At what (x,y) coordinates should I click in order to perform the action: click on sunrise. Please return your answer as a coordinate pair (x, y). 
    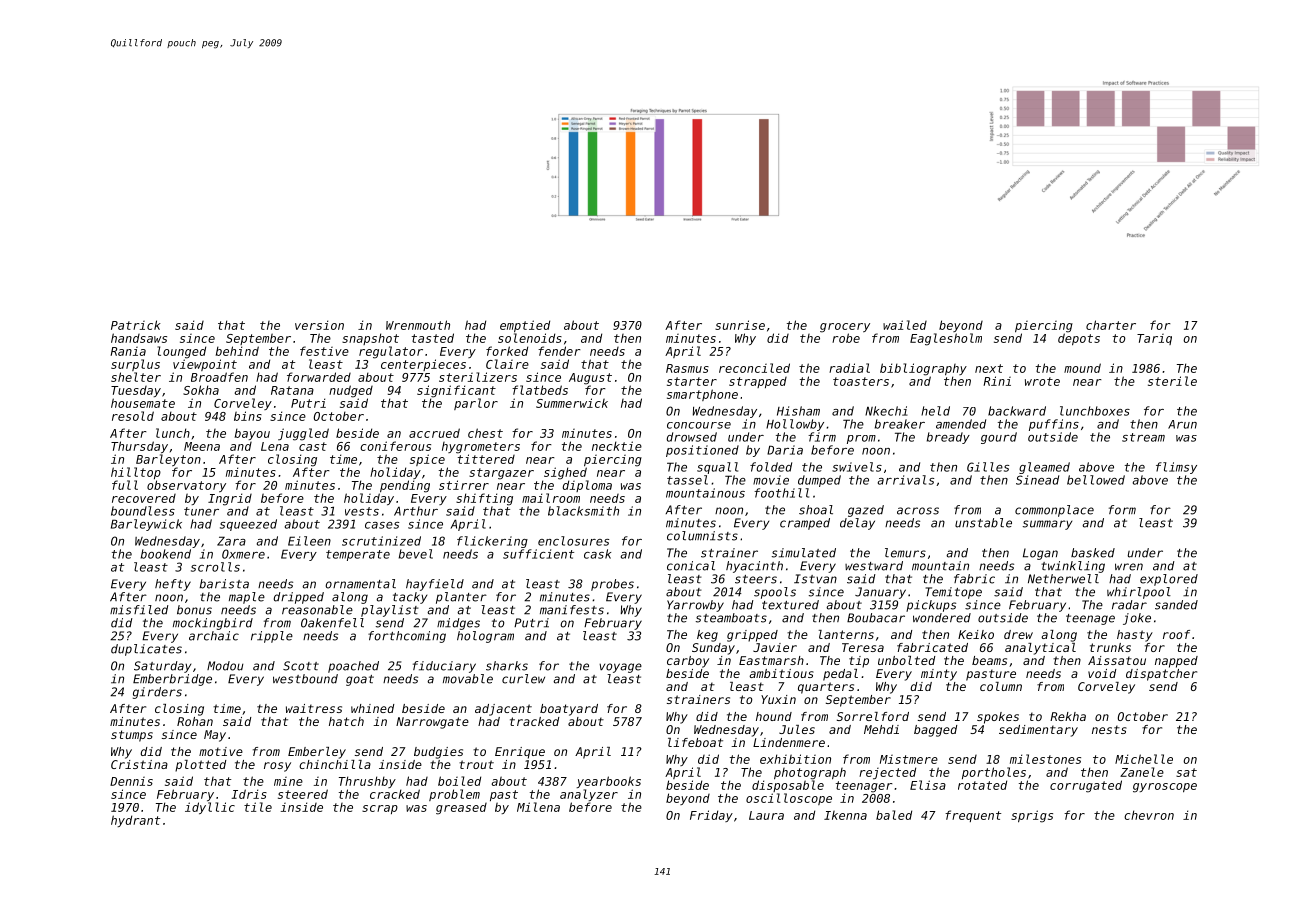
    Looking at the image, I should click on (740, 325).
